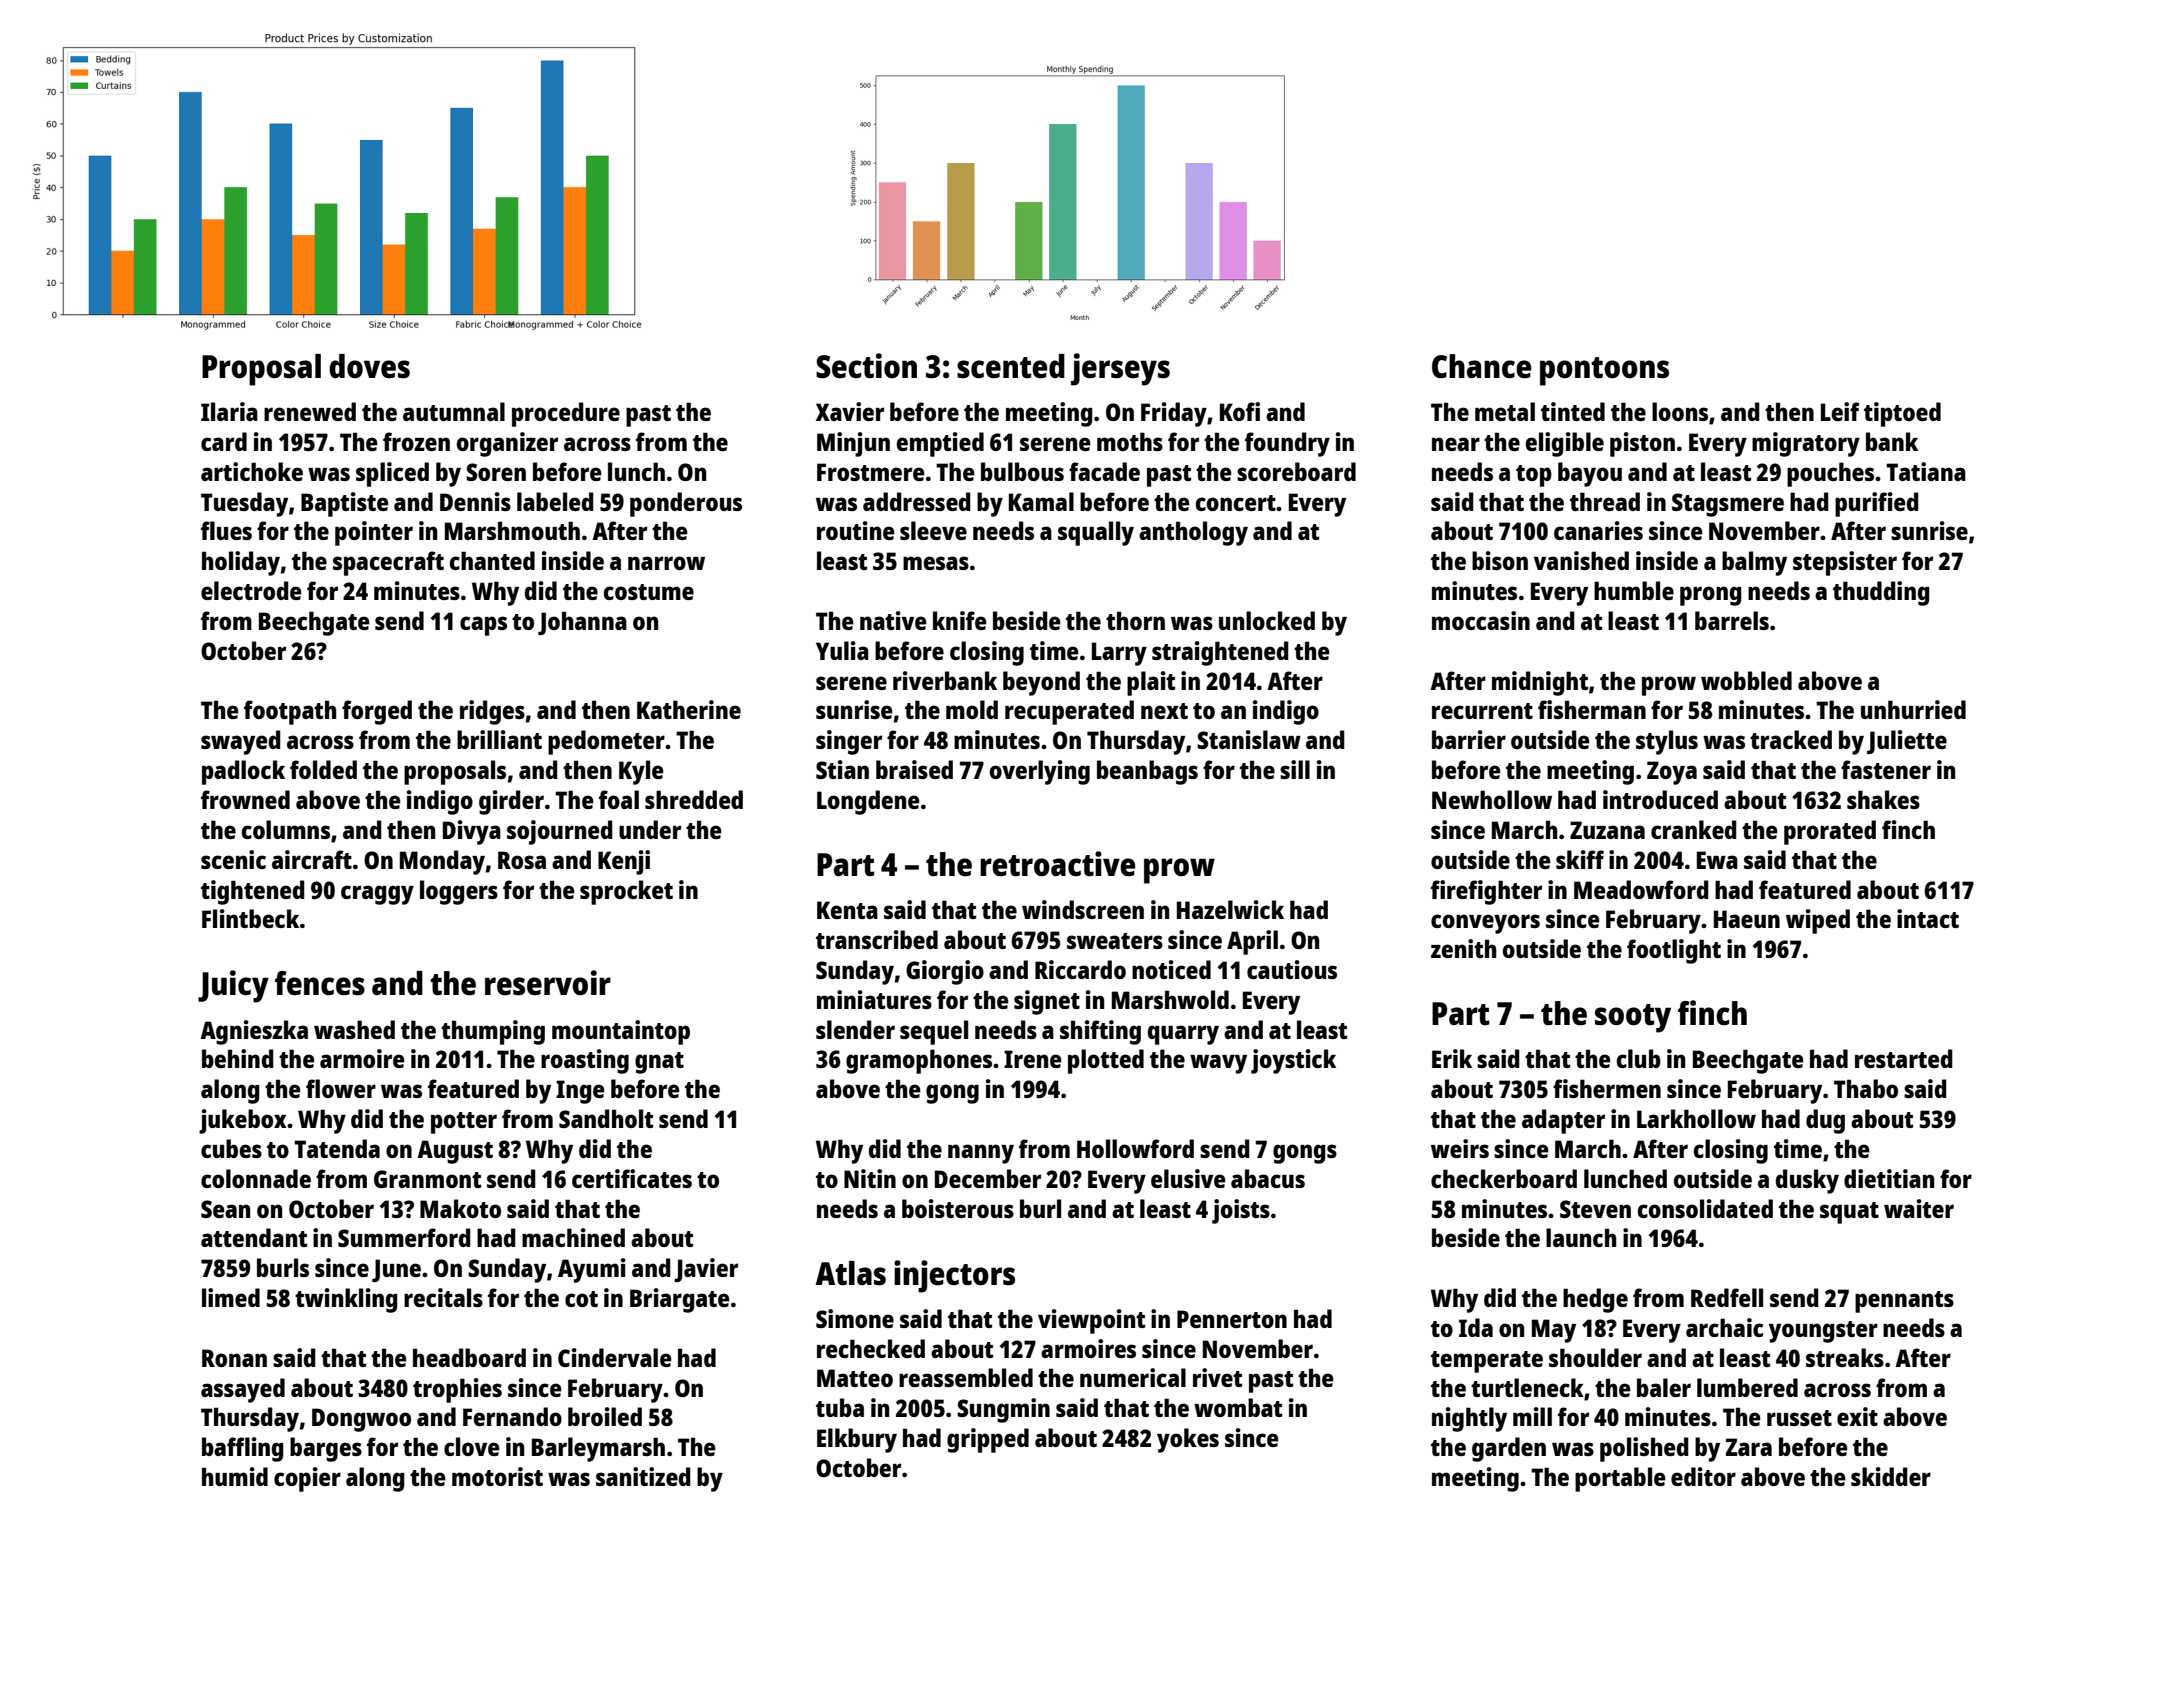 Image resolution: width=2178 pixels, height=1683 pixels. What do you see at coordinates (286, 829) in the page?
I see `columns` at bounding box center [286, 829].
